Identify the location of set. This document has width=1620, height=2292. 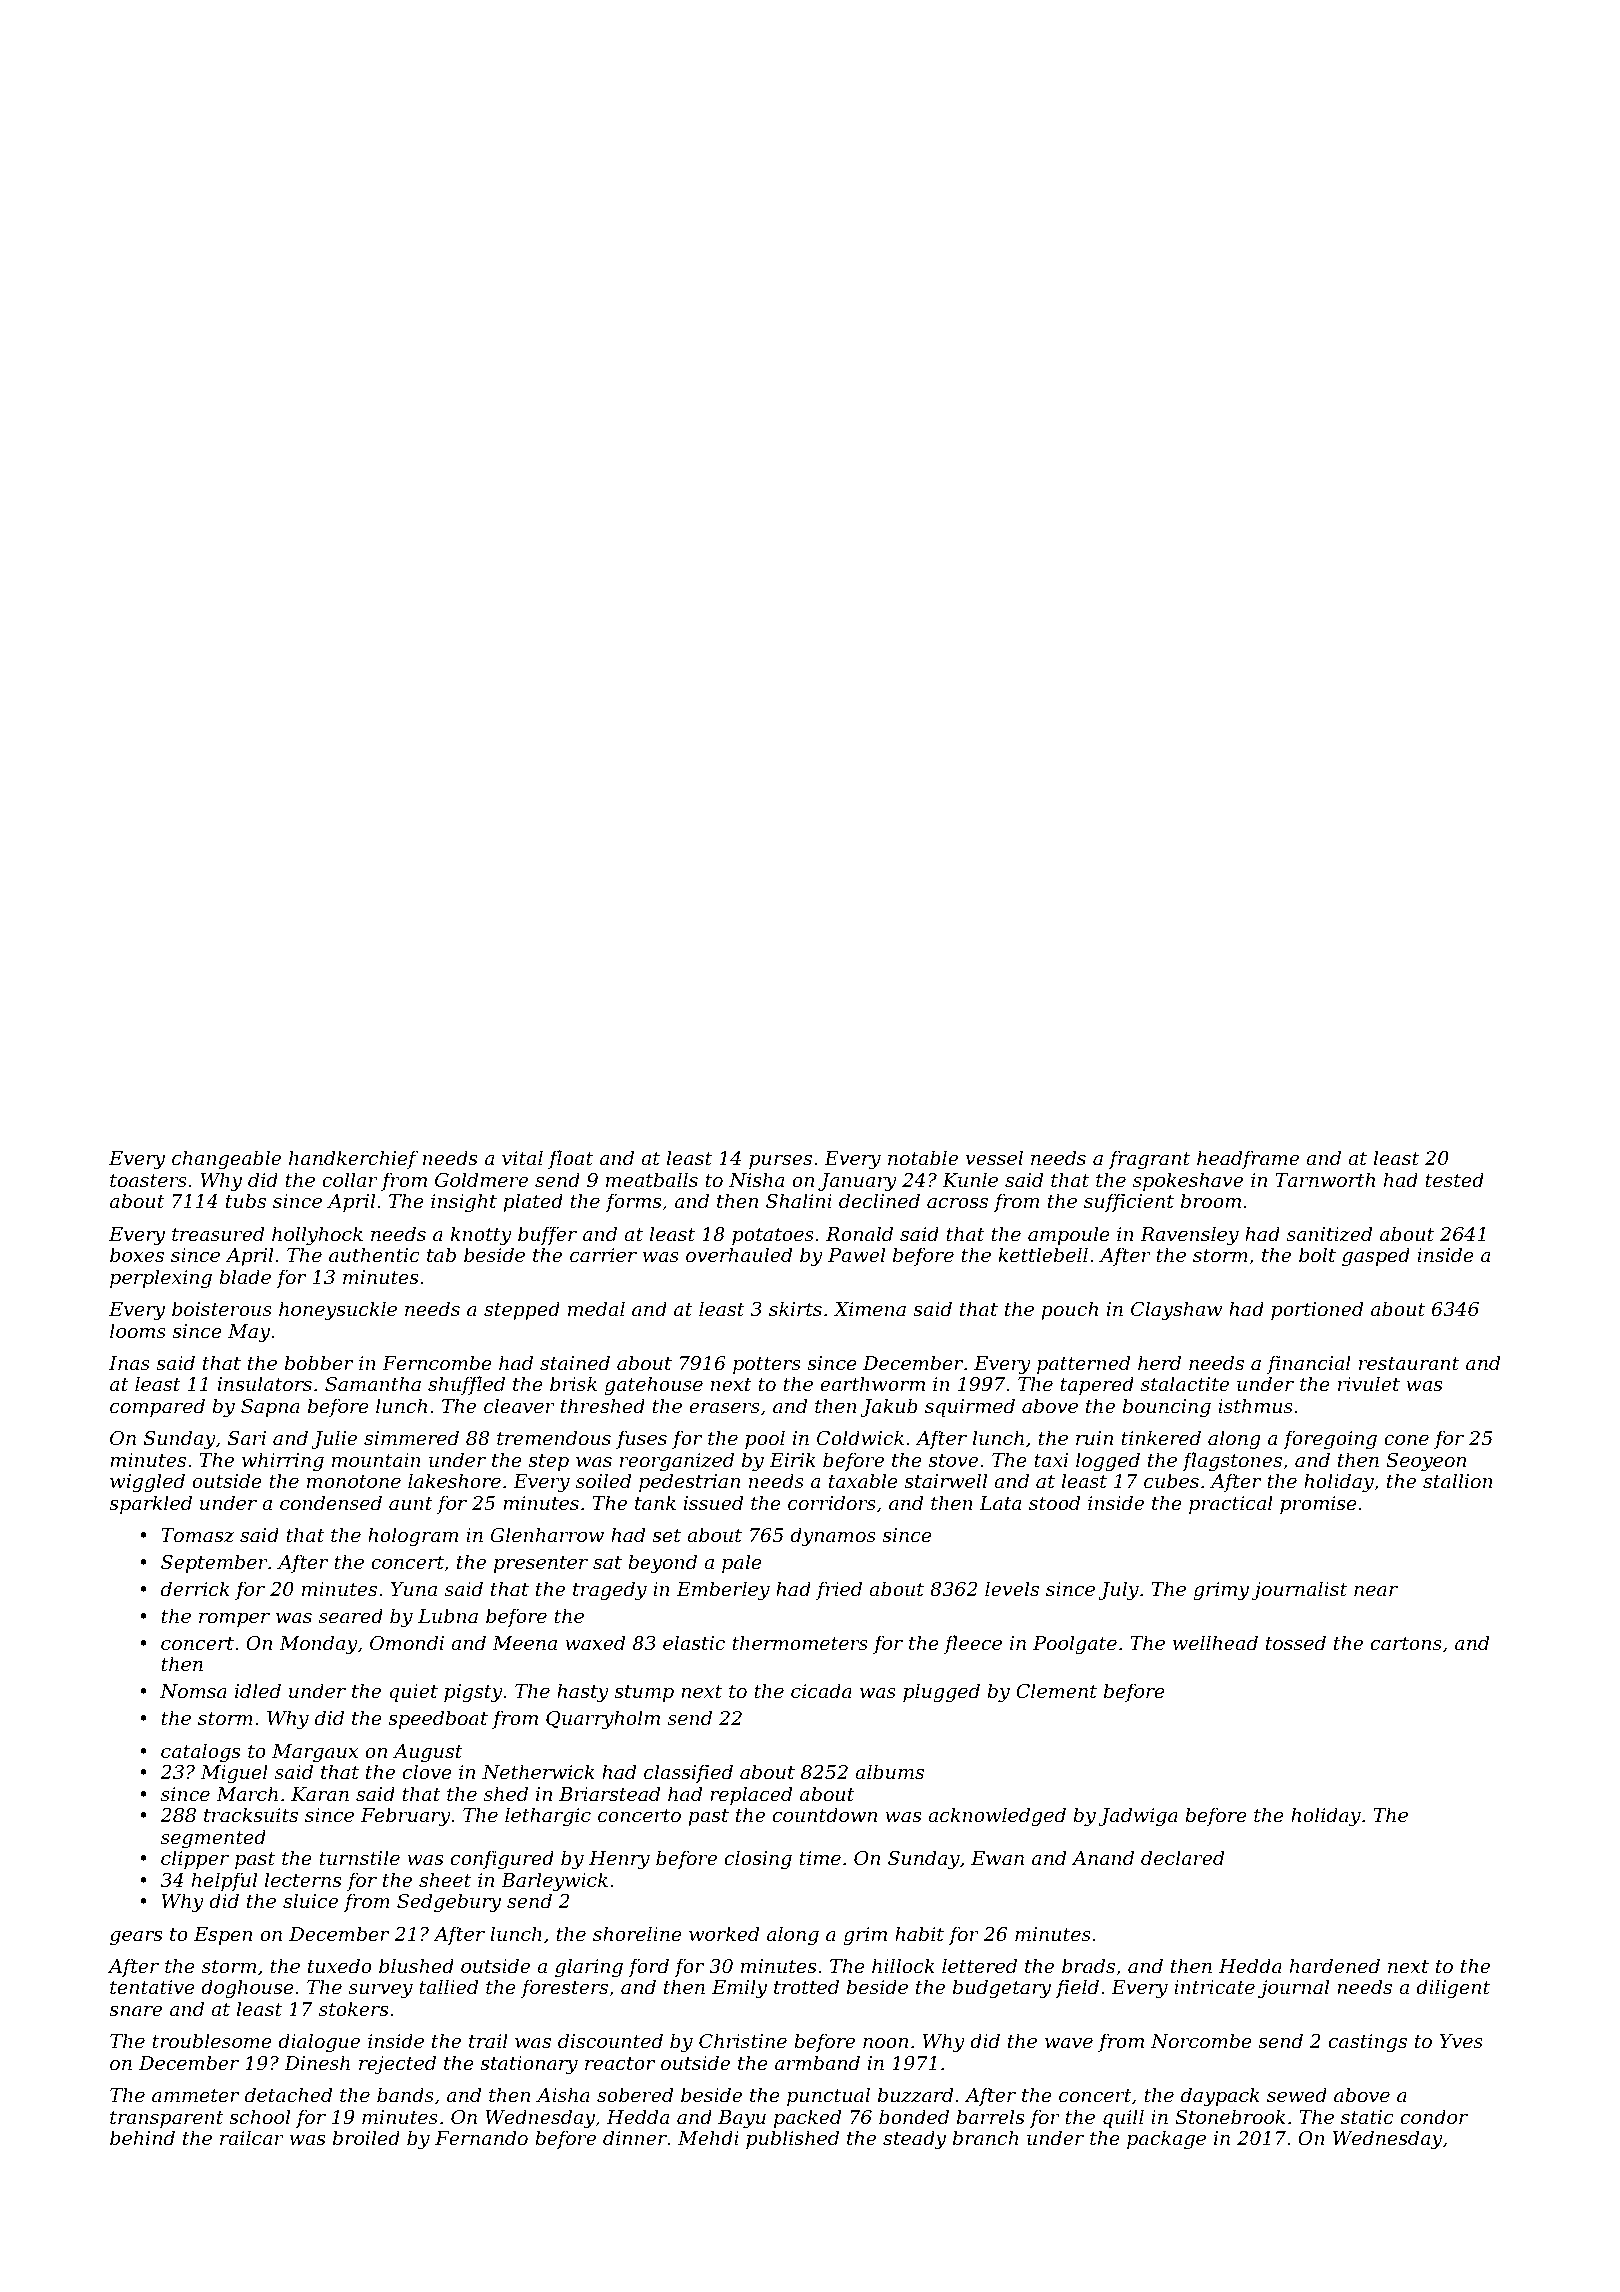
(666, 1535).
